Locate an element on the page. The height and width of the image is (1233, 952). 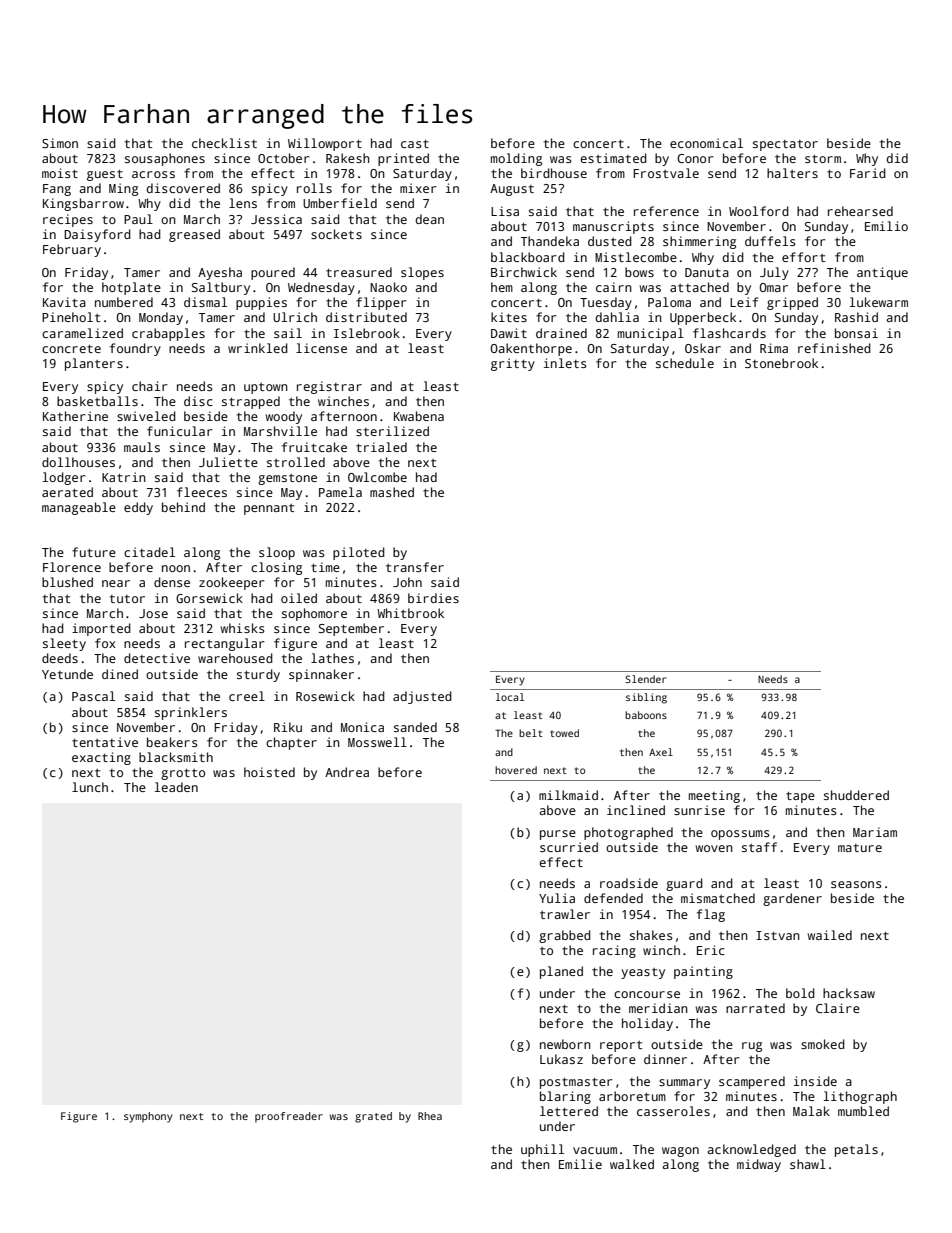
Simon is located at coordinates (60, 143).
